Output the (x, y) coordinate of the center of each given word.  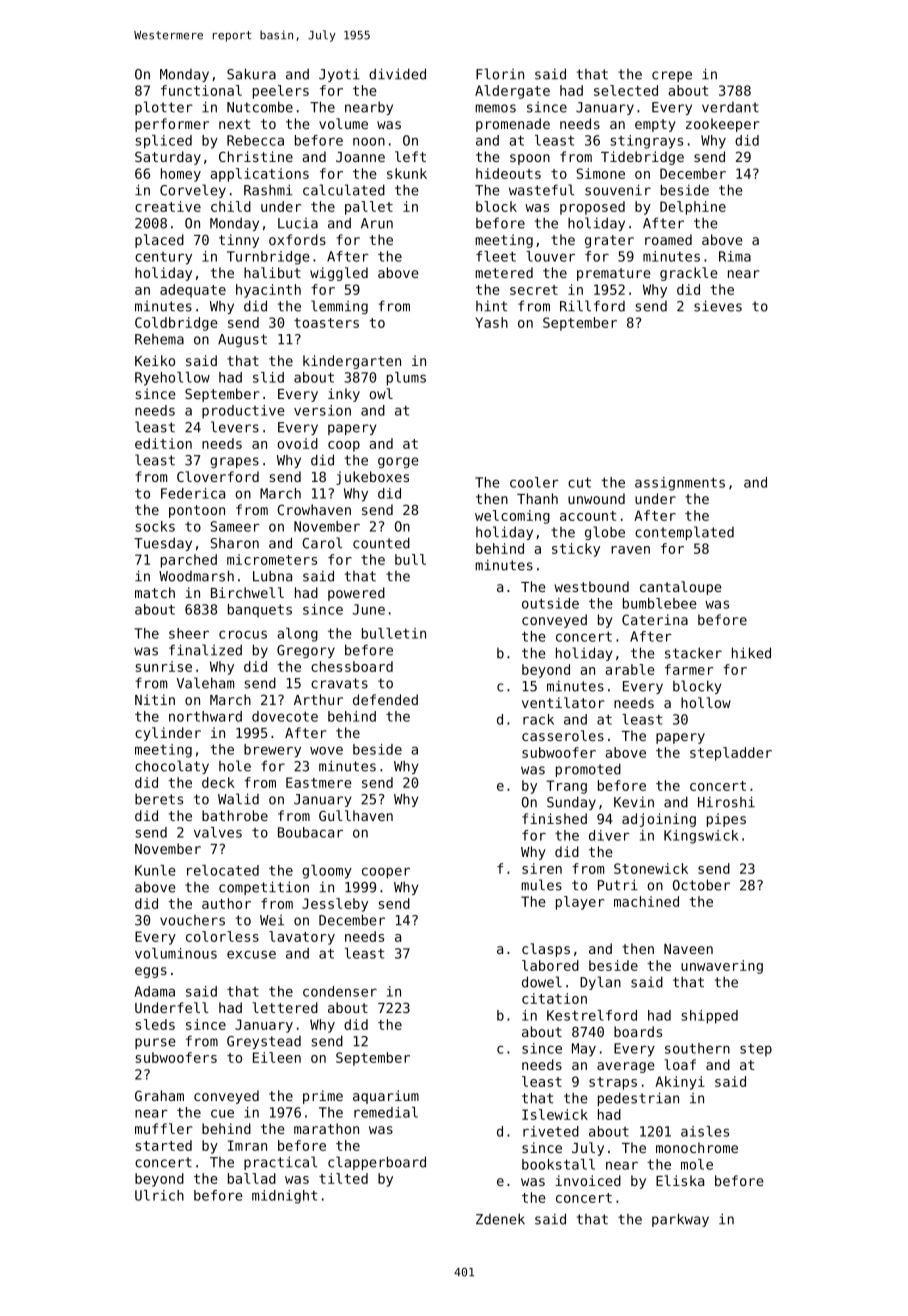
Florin (500, 74)
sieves (718, 306)
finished (554, 818)
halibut (272, 272)
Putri (618, 885)
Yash (491, 322)
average (626, 1067)
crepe (672, 76)
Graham (159, 1095)
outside (550, 603)
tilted (343, 1178)
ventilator (563, 702)
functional (201, 90)
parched (189, 561)
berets (159, 799)
